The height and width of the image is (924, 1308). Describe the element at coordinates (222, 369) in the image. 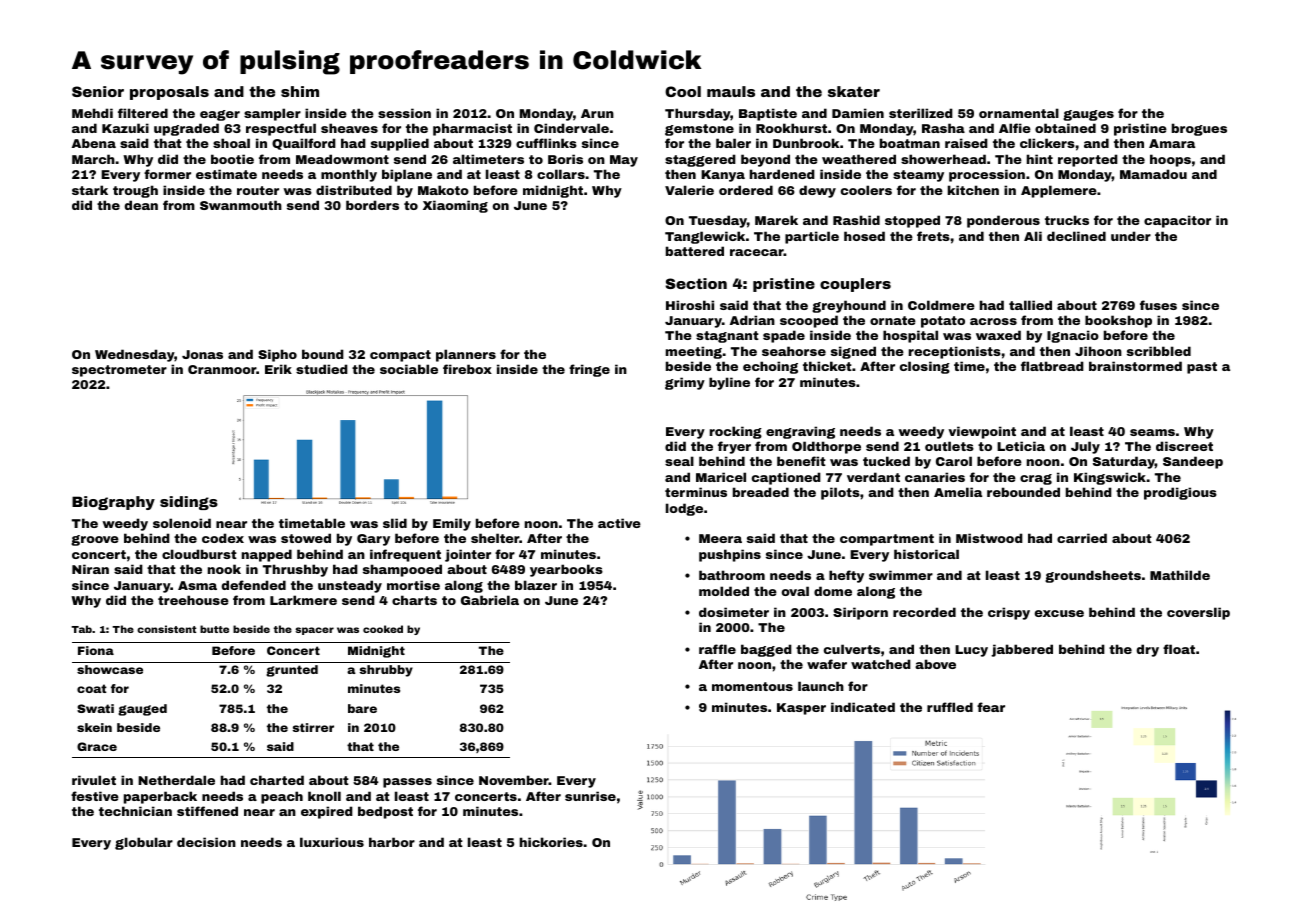

I see `Cranmoor` at that location.
